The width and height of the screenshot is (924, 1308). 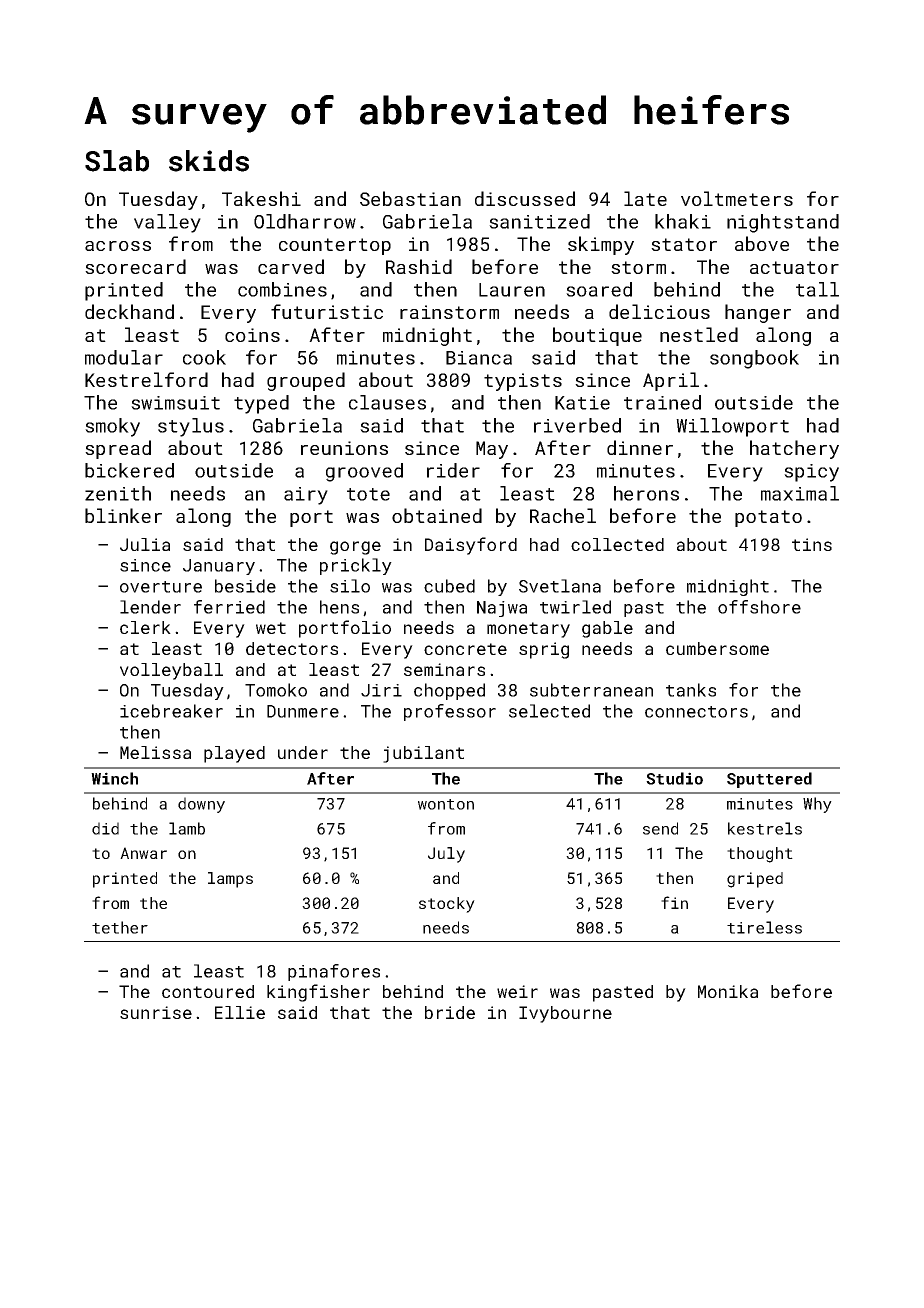 What do you see at coordinates (334, 972) in the screenshot?
I see `pinafores` at bounding box center [334, 972].
